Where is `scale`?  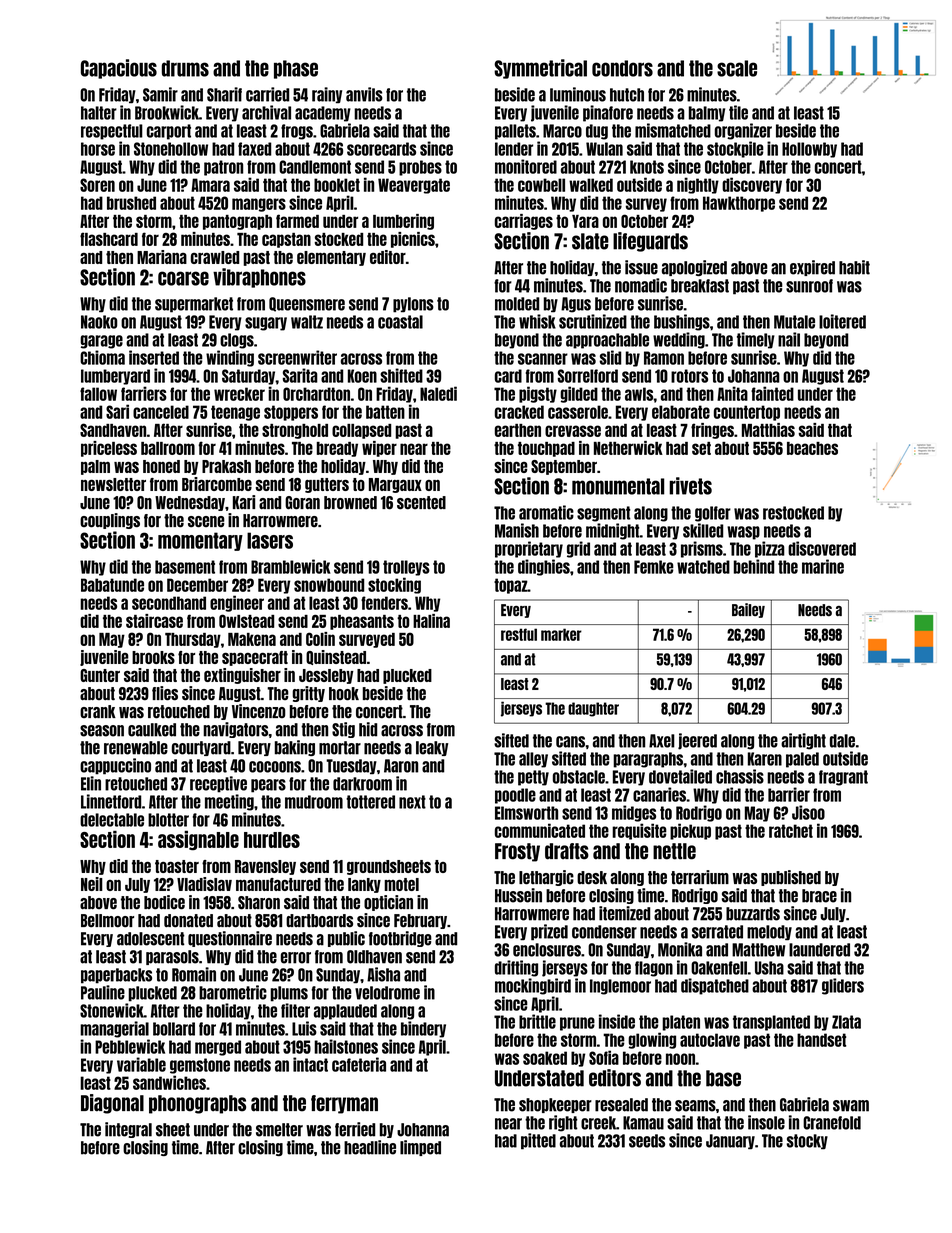
scale is located at coordinates (737, 68).
